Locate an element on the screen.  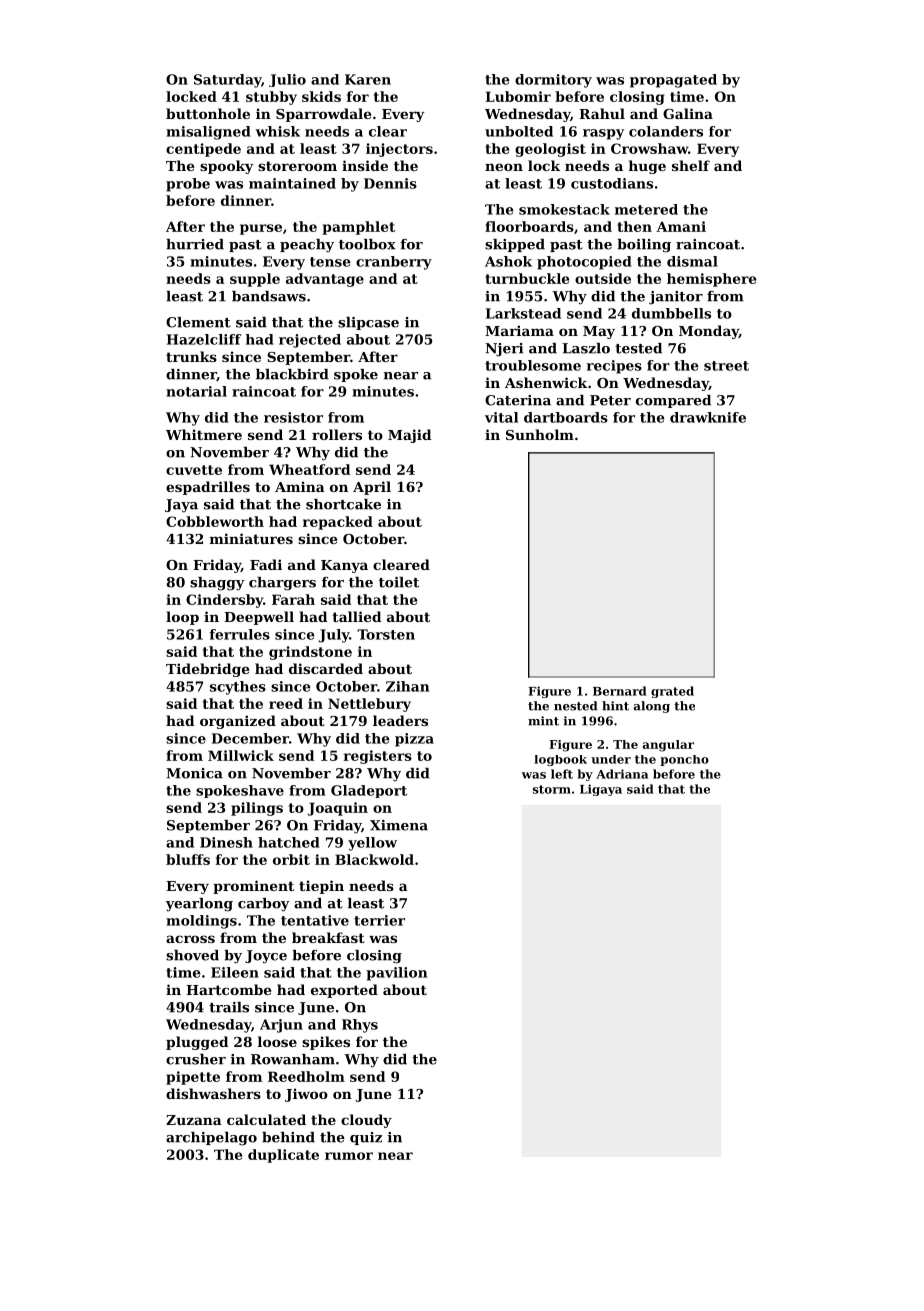
bluffs is located at coordinates (188, 859).
